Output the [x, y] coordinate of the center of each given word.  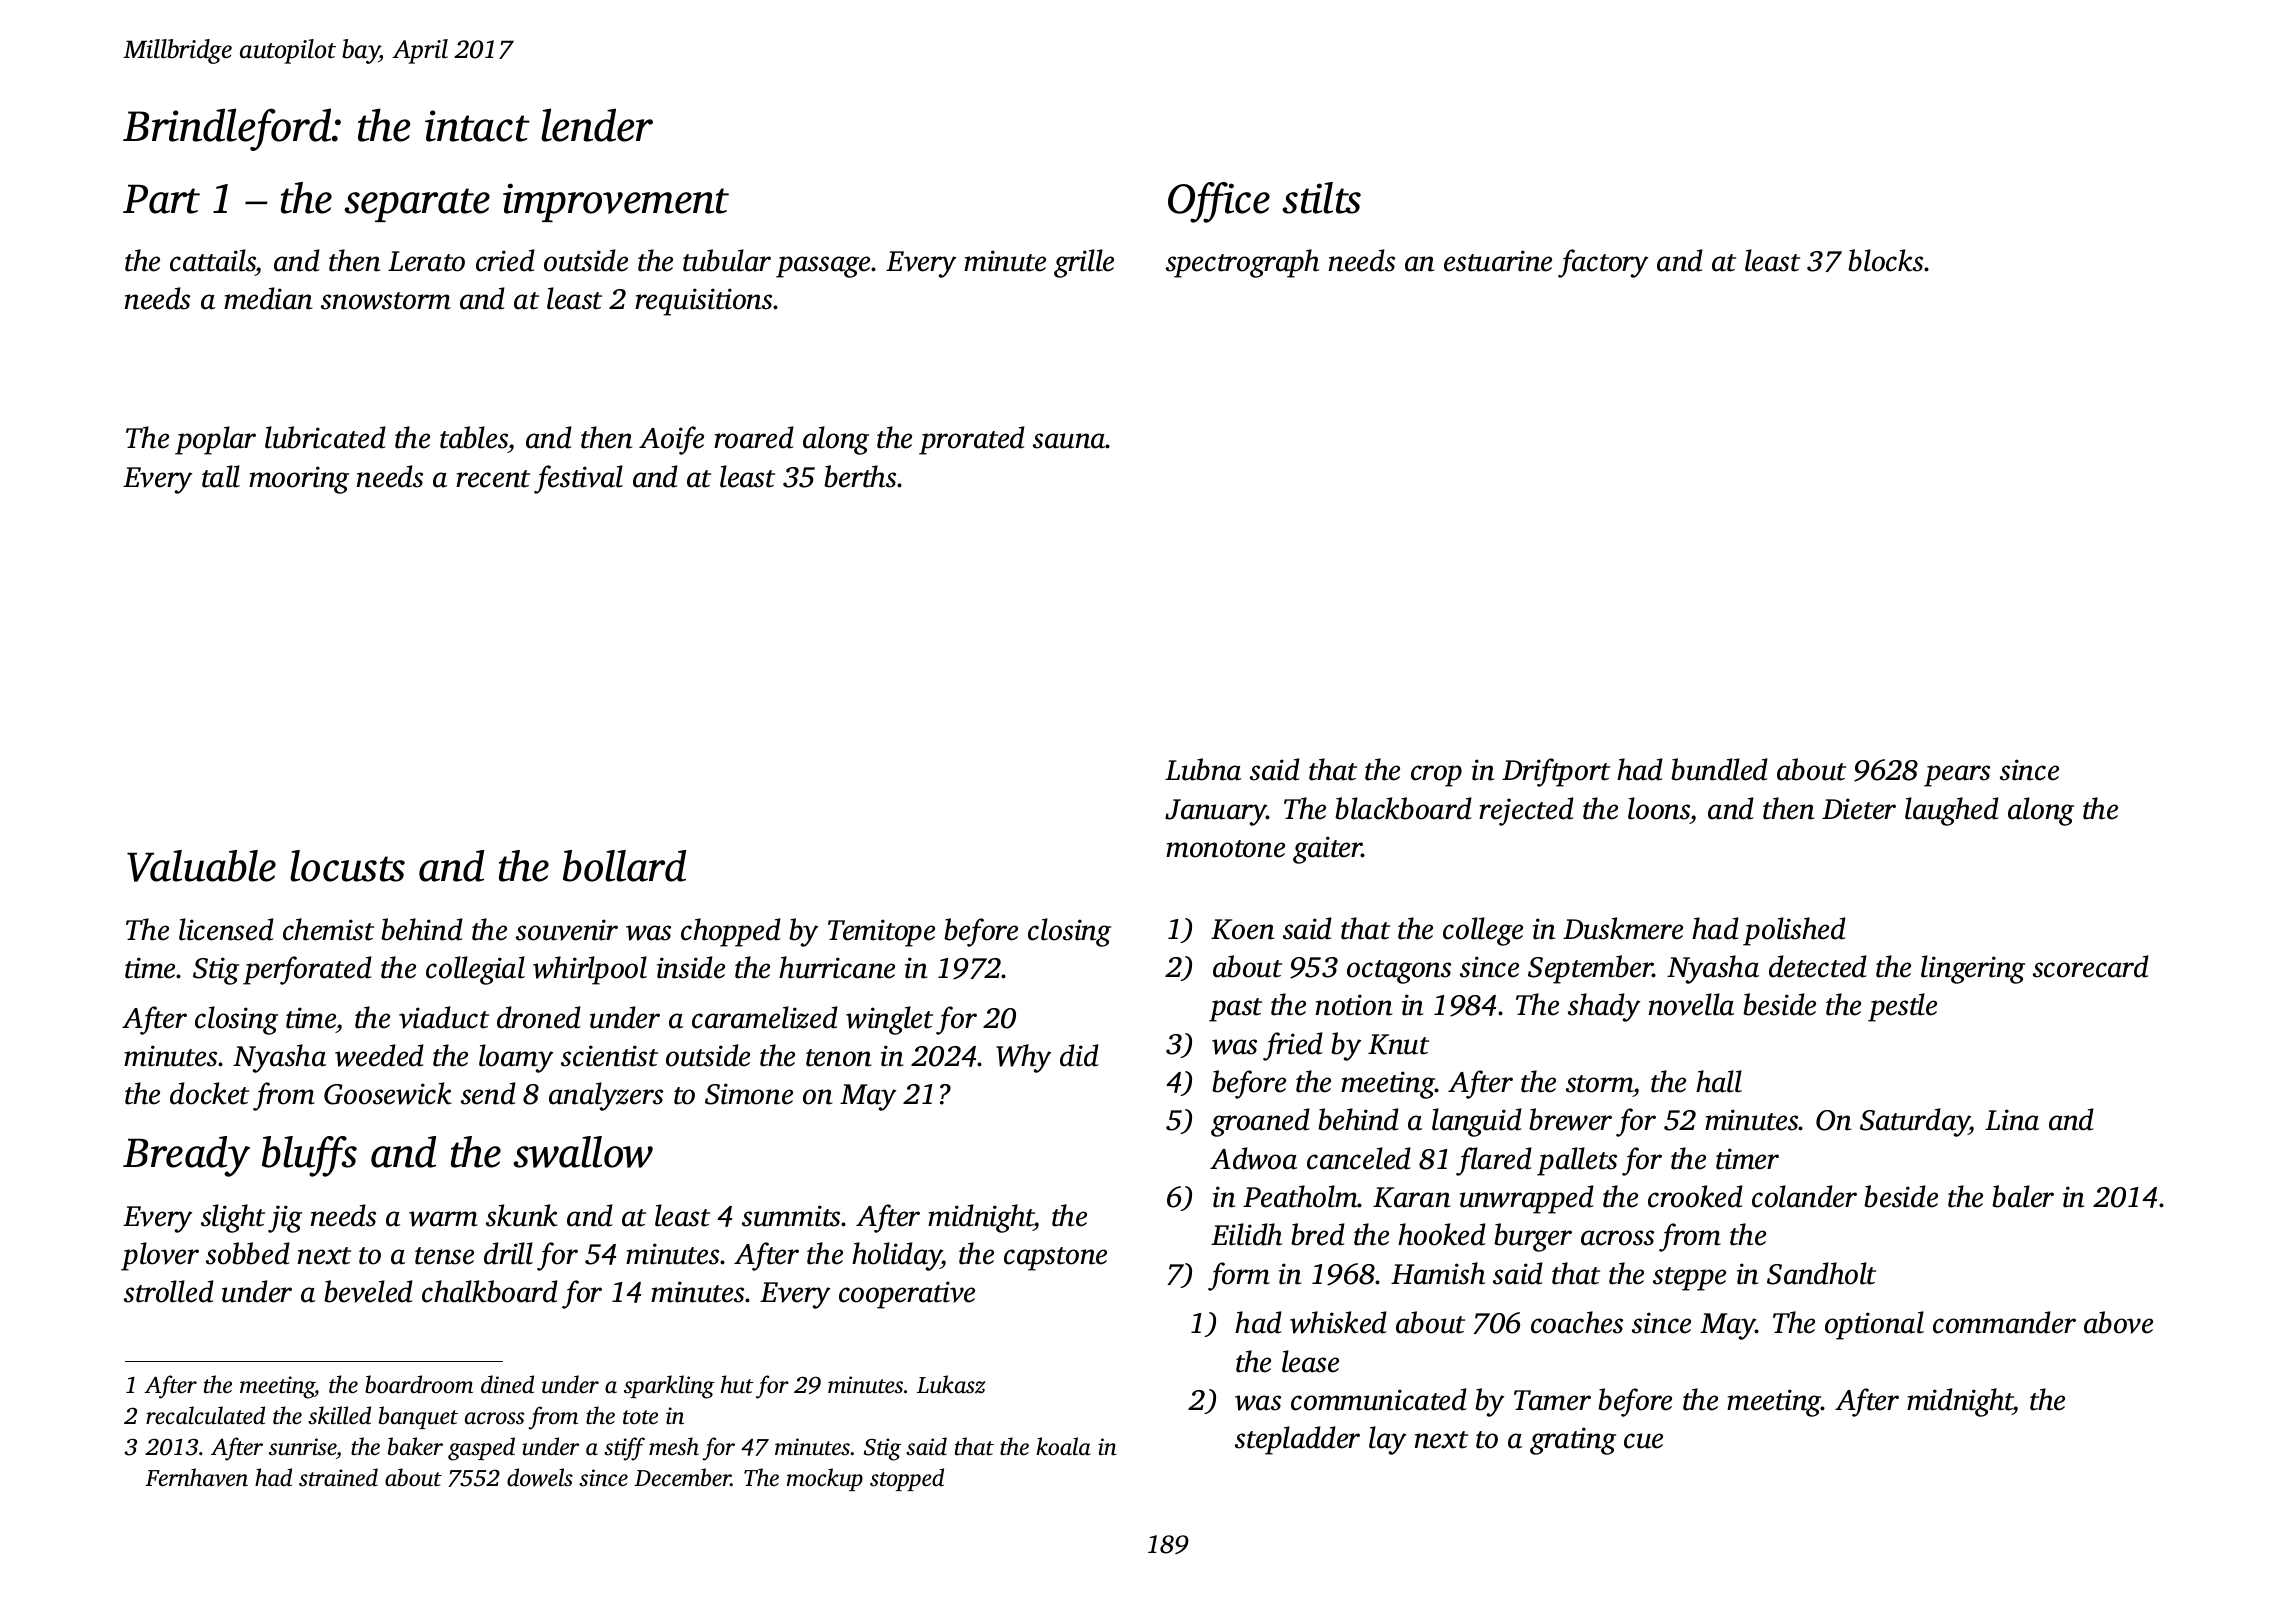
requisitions [703, 302]
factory [1603, 263]
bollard [624, 866]
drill [508, 1253]
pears [1957, 776]
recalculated [205, 1415]
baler [2023, 1196]
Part [161, 199]
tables [474, 437]
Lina [2012, 1120]
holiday [897, 1256]
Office [1219, 202]
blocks [1885, 260]
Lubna [1203, 769]
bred [1318, 1234]
